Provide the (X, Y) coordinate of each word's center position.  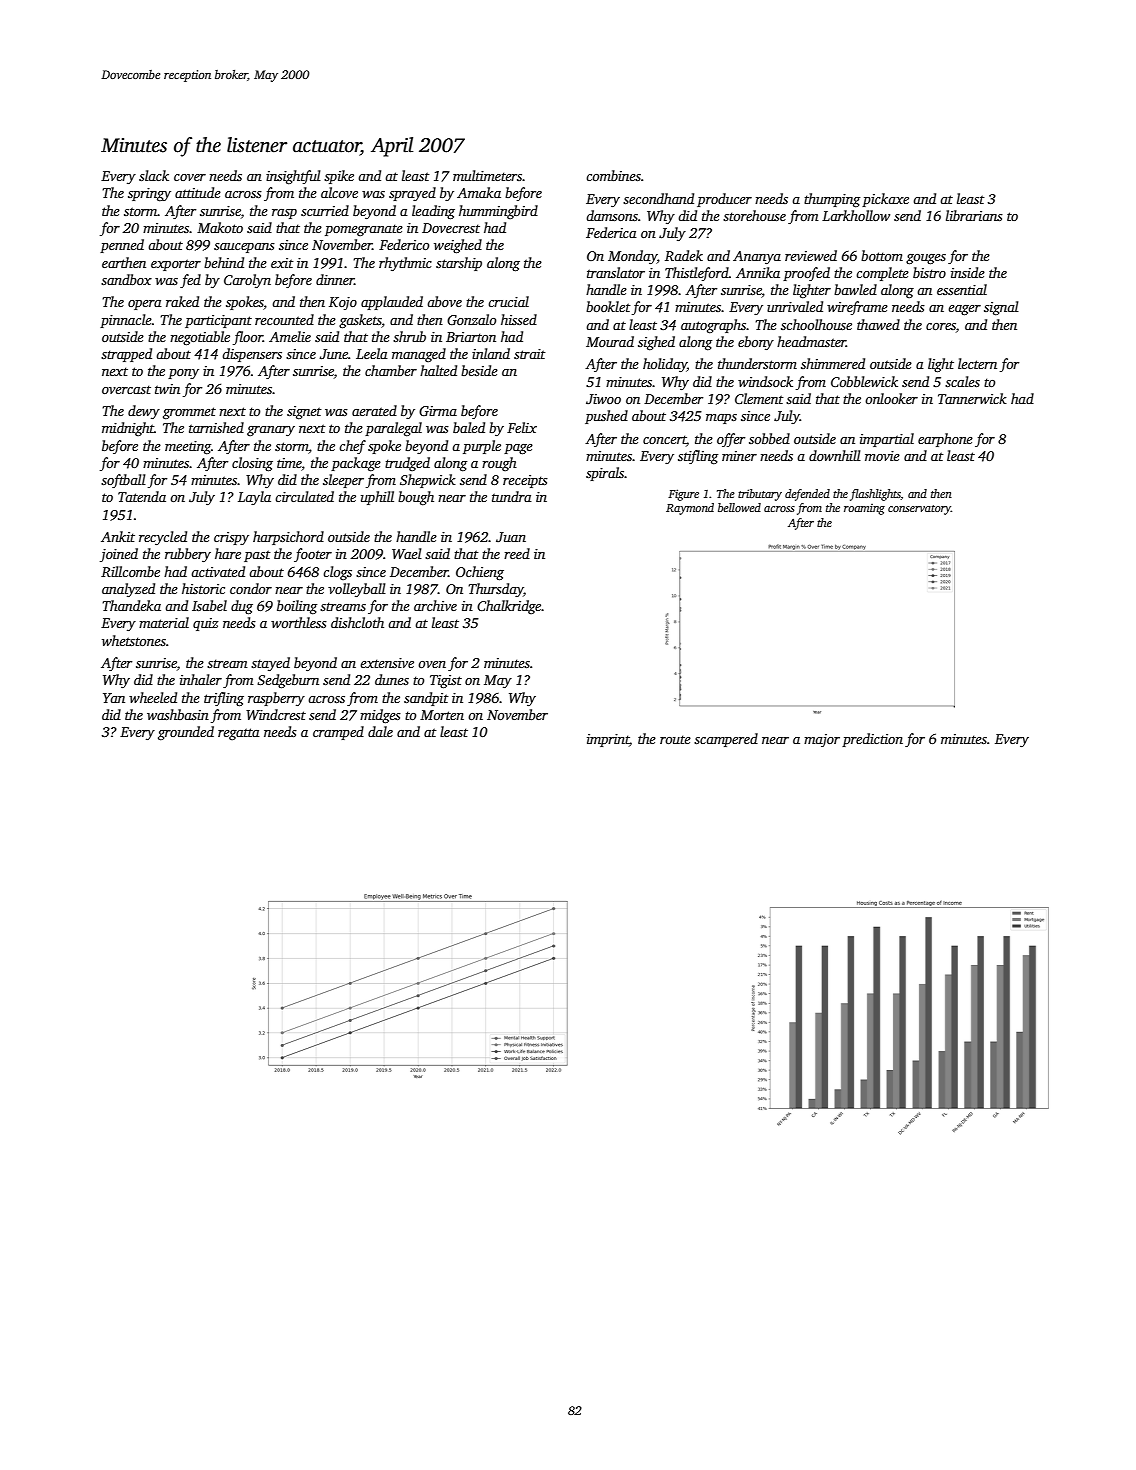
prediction (872, 740)
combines (613, 175)
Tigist (446, 682)
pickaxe (885, 200)
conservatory (919, 510)
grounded (186, 733)
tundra (512, 496)
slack (154, 175)
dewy (144, 412)
